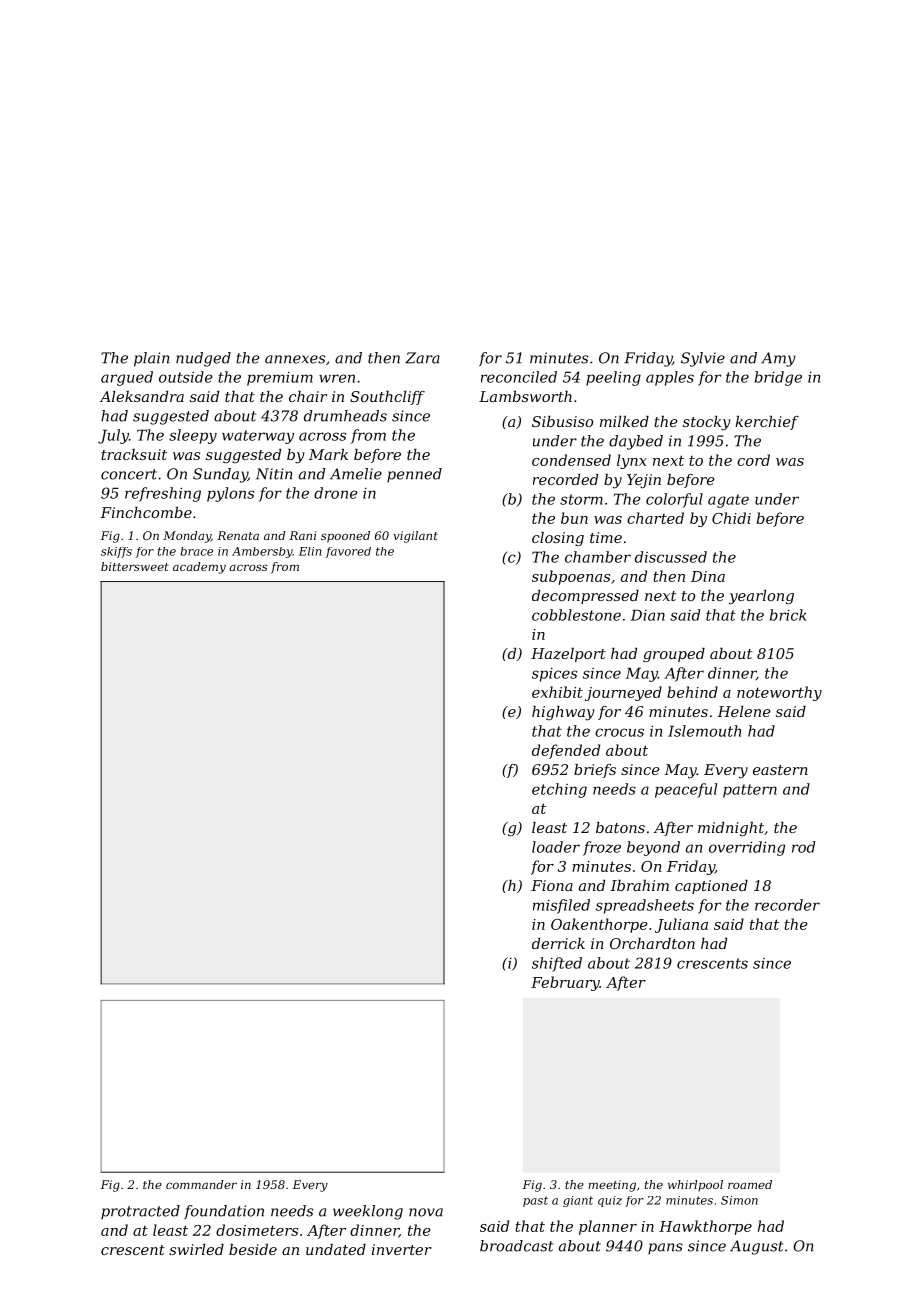 Image resolution: width=924 pixels, height=1308 pixels. What do you see at coordinates (135, 566) in the image?
I see `bittersweet` at bounding box center [135, 566].
